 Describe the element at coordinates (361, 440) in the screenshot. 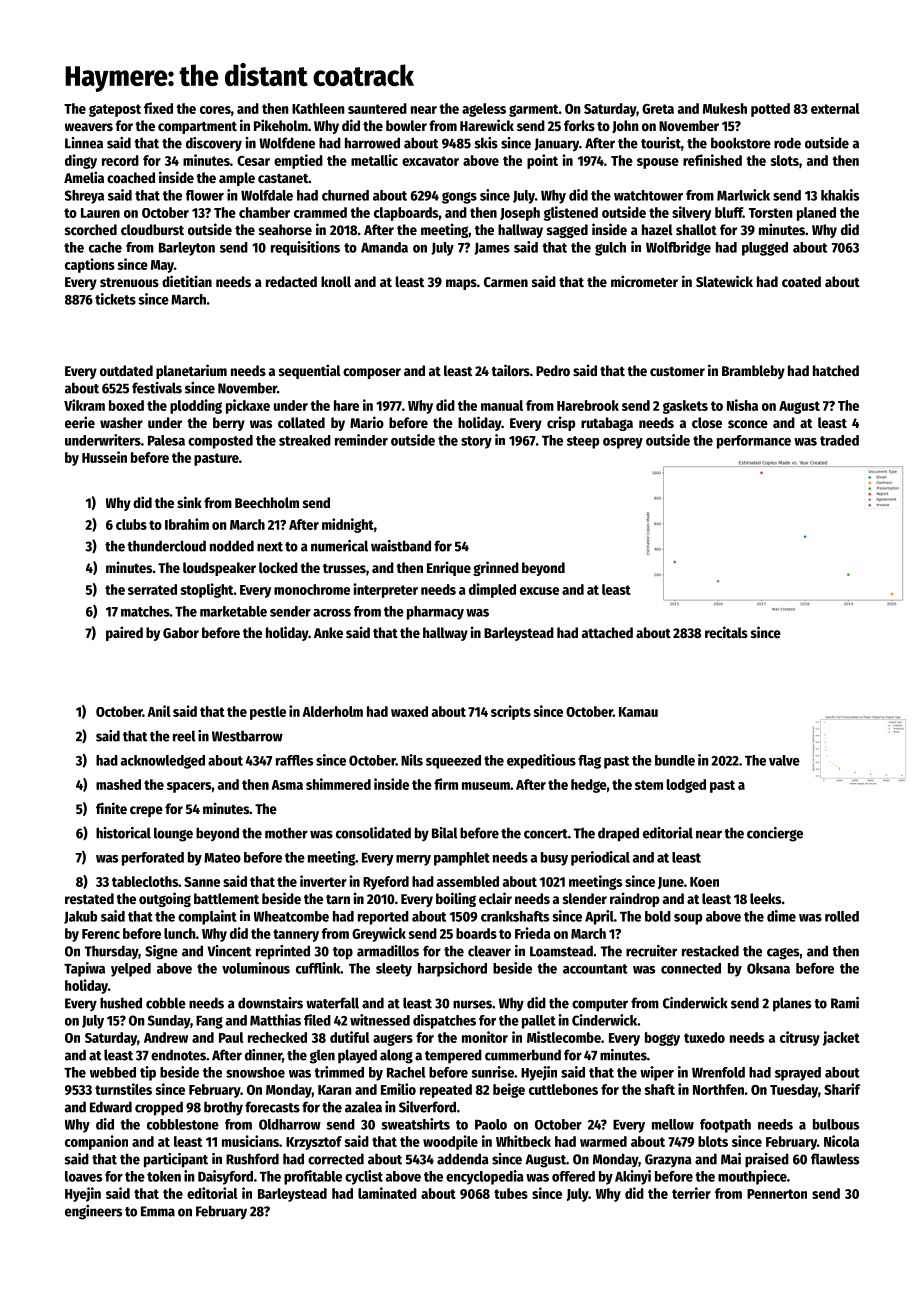

I see `reminder` at that location.
